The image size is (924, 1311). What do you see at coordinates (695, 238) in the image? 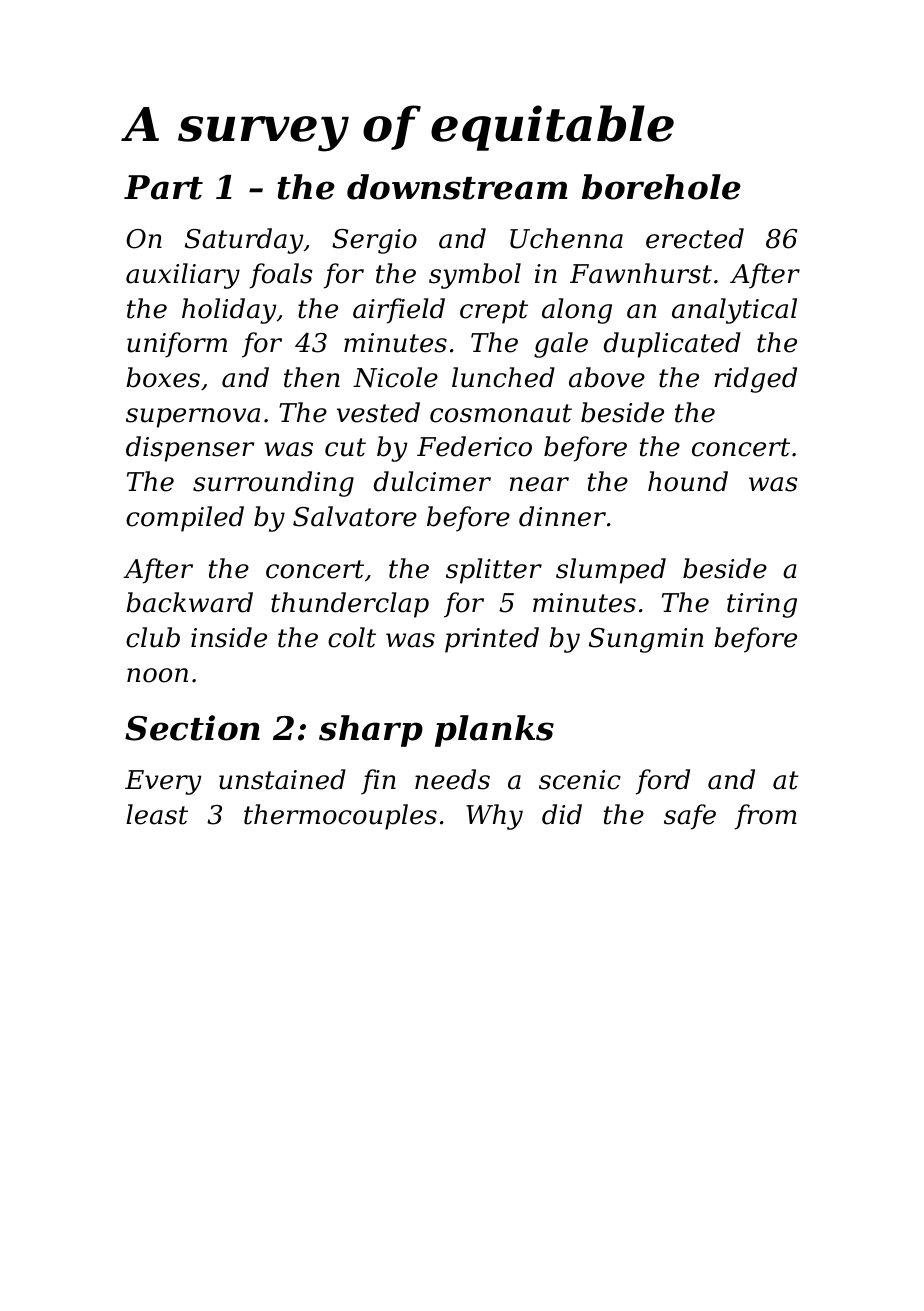
I see `erected` at bounding box center [695, 238].
